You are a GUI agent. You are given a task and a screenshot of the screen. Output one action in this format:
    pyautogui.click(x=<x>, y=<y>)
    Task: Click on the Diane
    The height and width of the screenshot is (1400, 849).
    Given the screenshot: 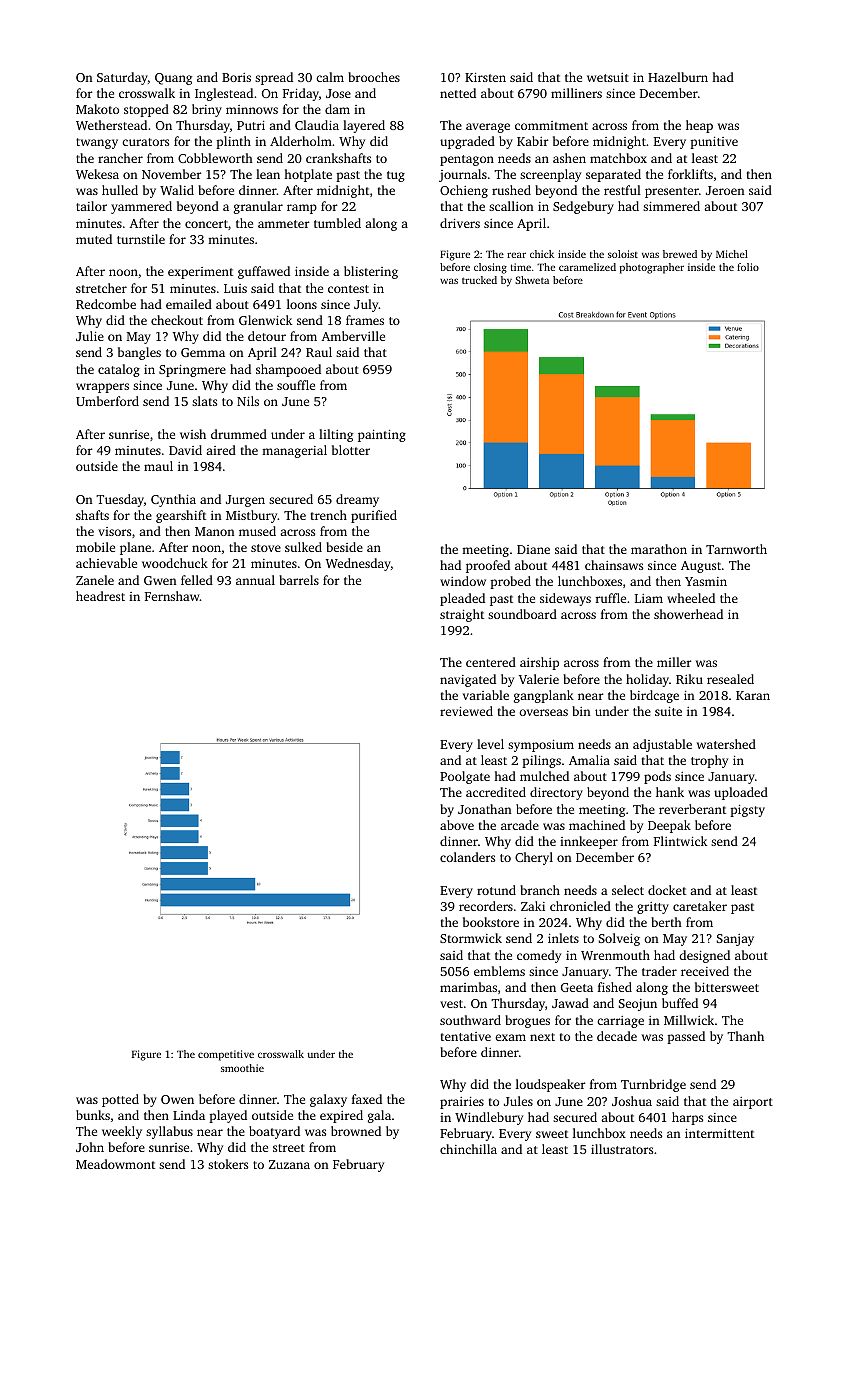 What is the action you would take?
    pyautogui.click(x=533, y=549)
